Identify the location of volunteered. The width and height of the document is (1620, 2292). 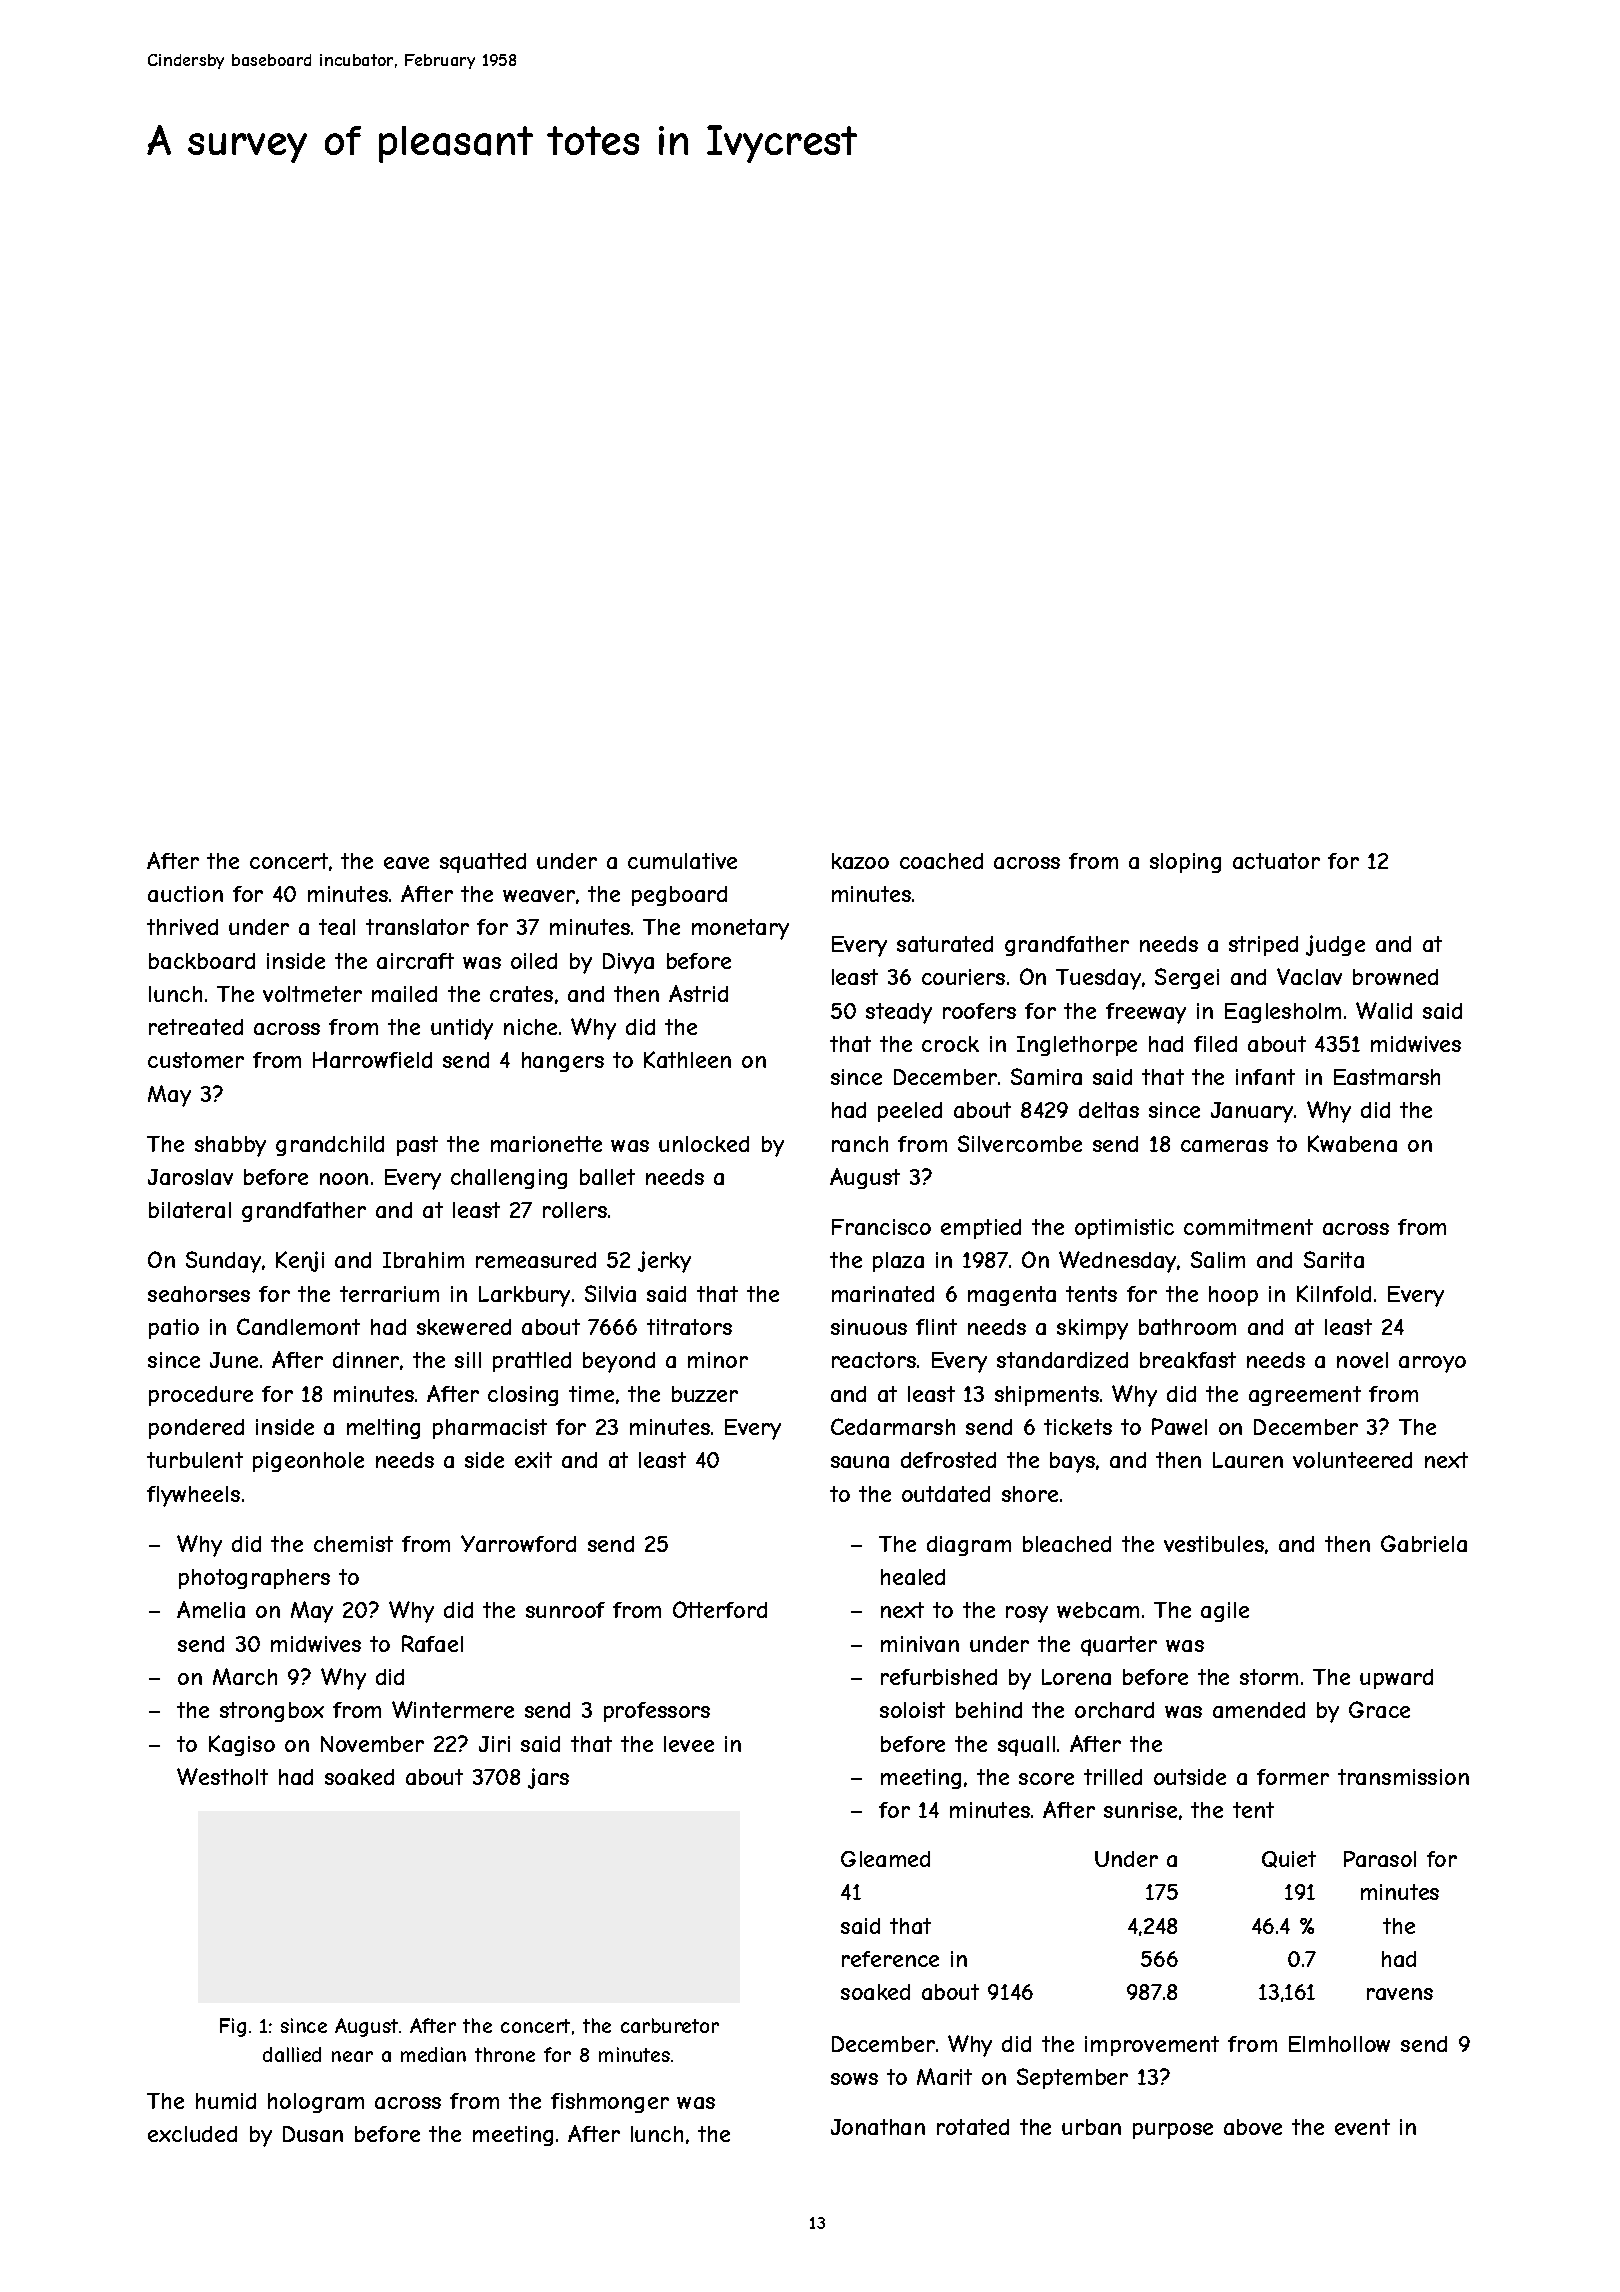
(1352, 1460).
